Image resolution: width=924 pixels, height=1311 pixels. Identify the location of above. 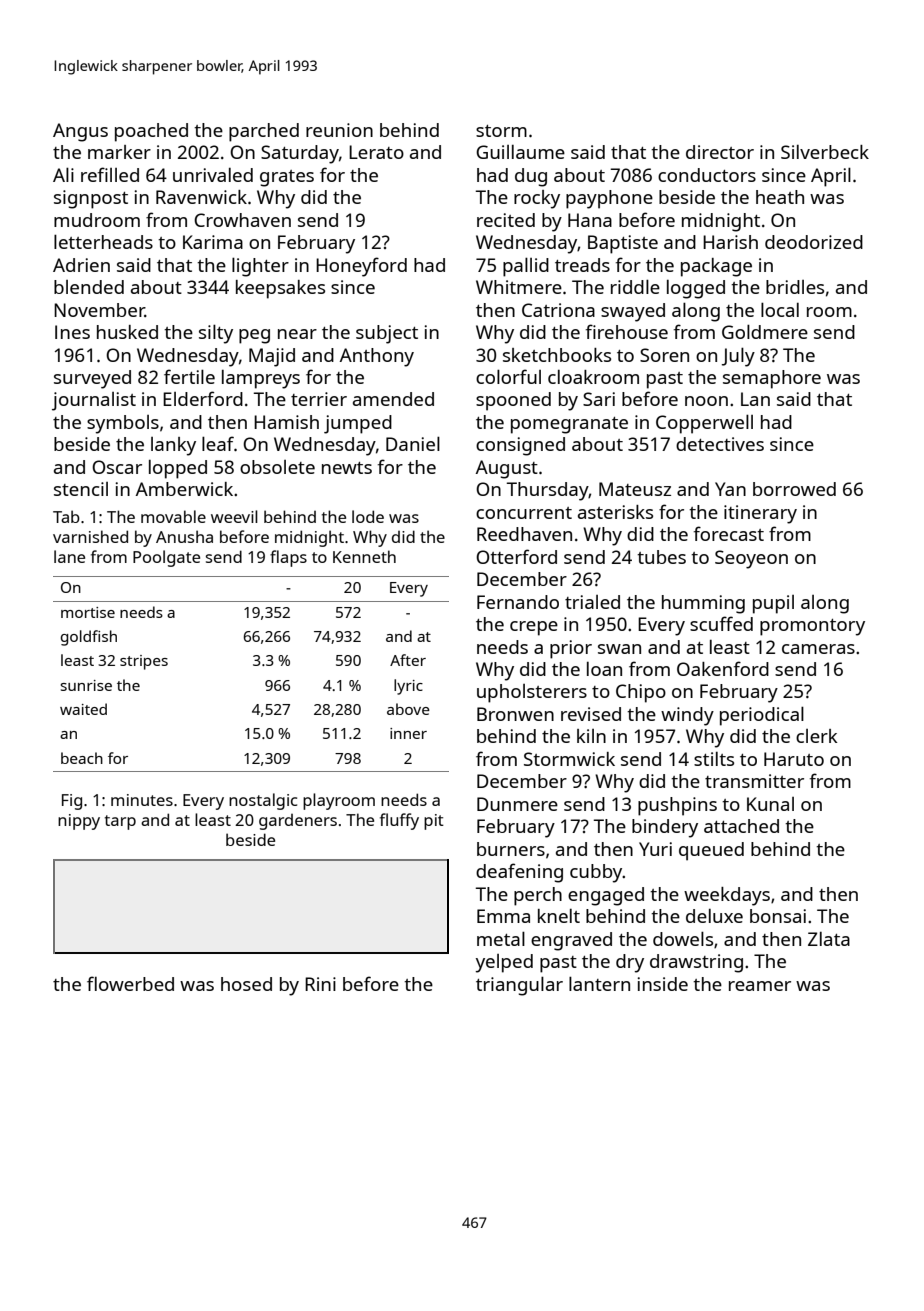
(408, 709).
